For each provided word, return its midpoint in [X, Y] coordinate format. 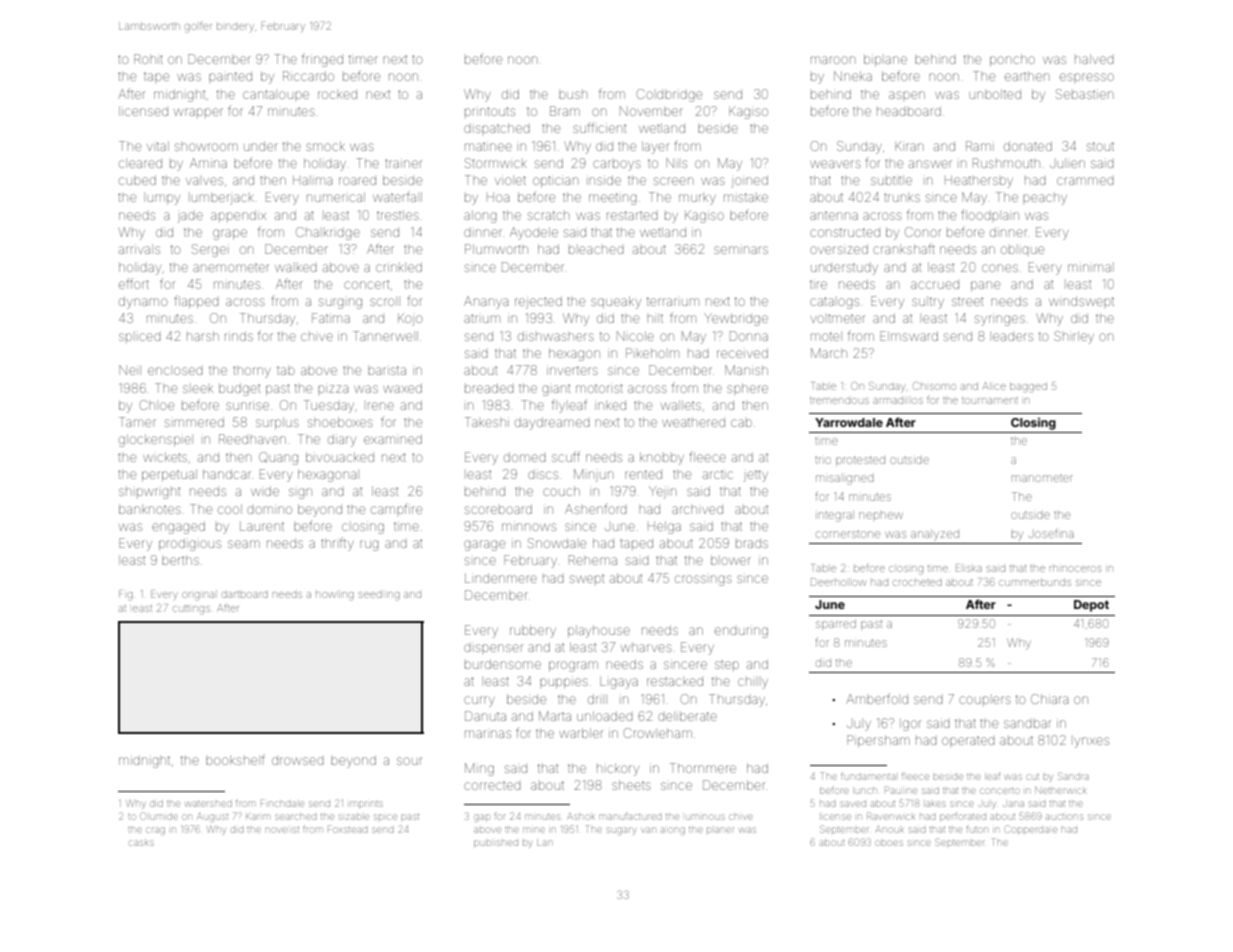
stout [1100, 146]
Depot [1091, 606]
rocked [337, 95]
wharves [646, 647]
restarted [632, 215]
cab [741, 423]
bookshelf [235, 759]
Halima [312, 180]
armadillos [897, 401]
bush [573, 95]
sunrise [247, 406]
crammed [1085, 181]
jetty [756, 476]
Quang [278, 458]
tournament [990, 400]
